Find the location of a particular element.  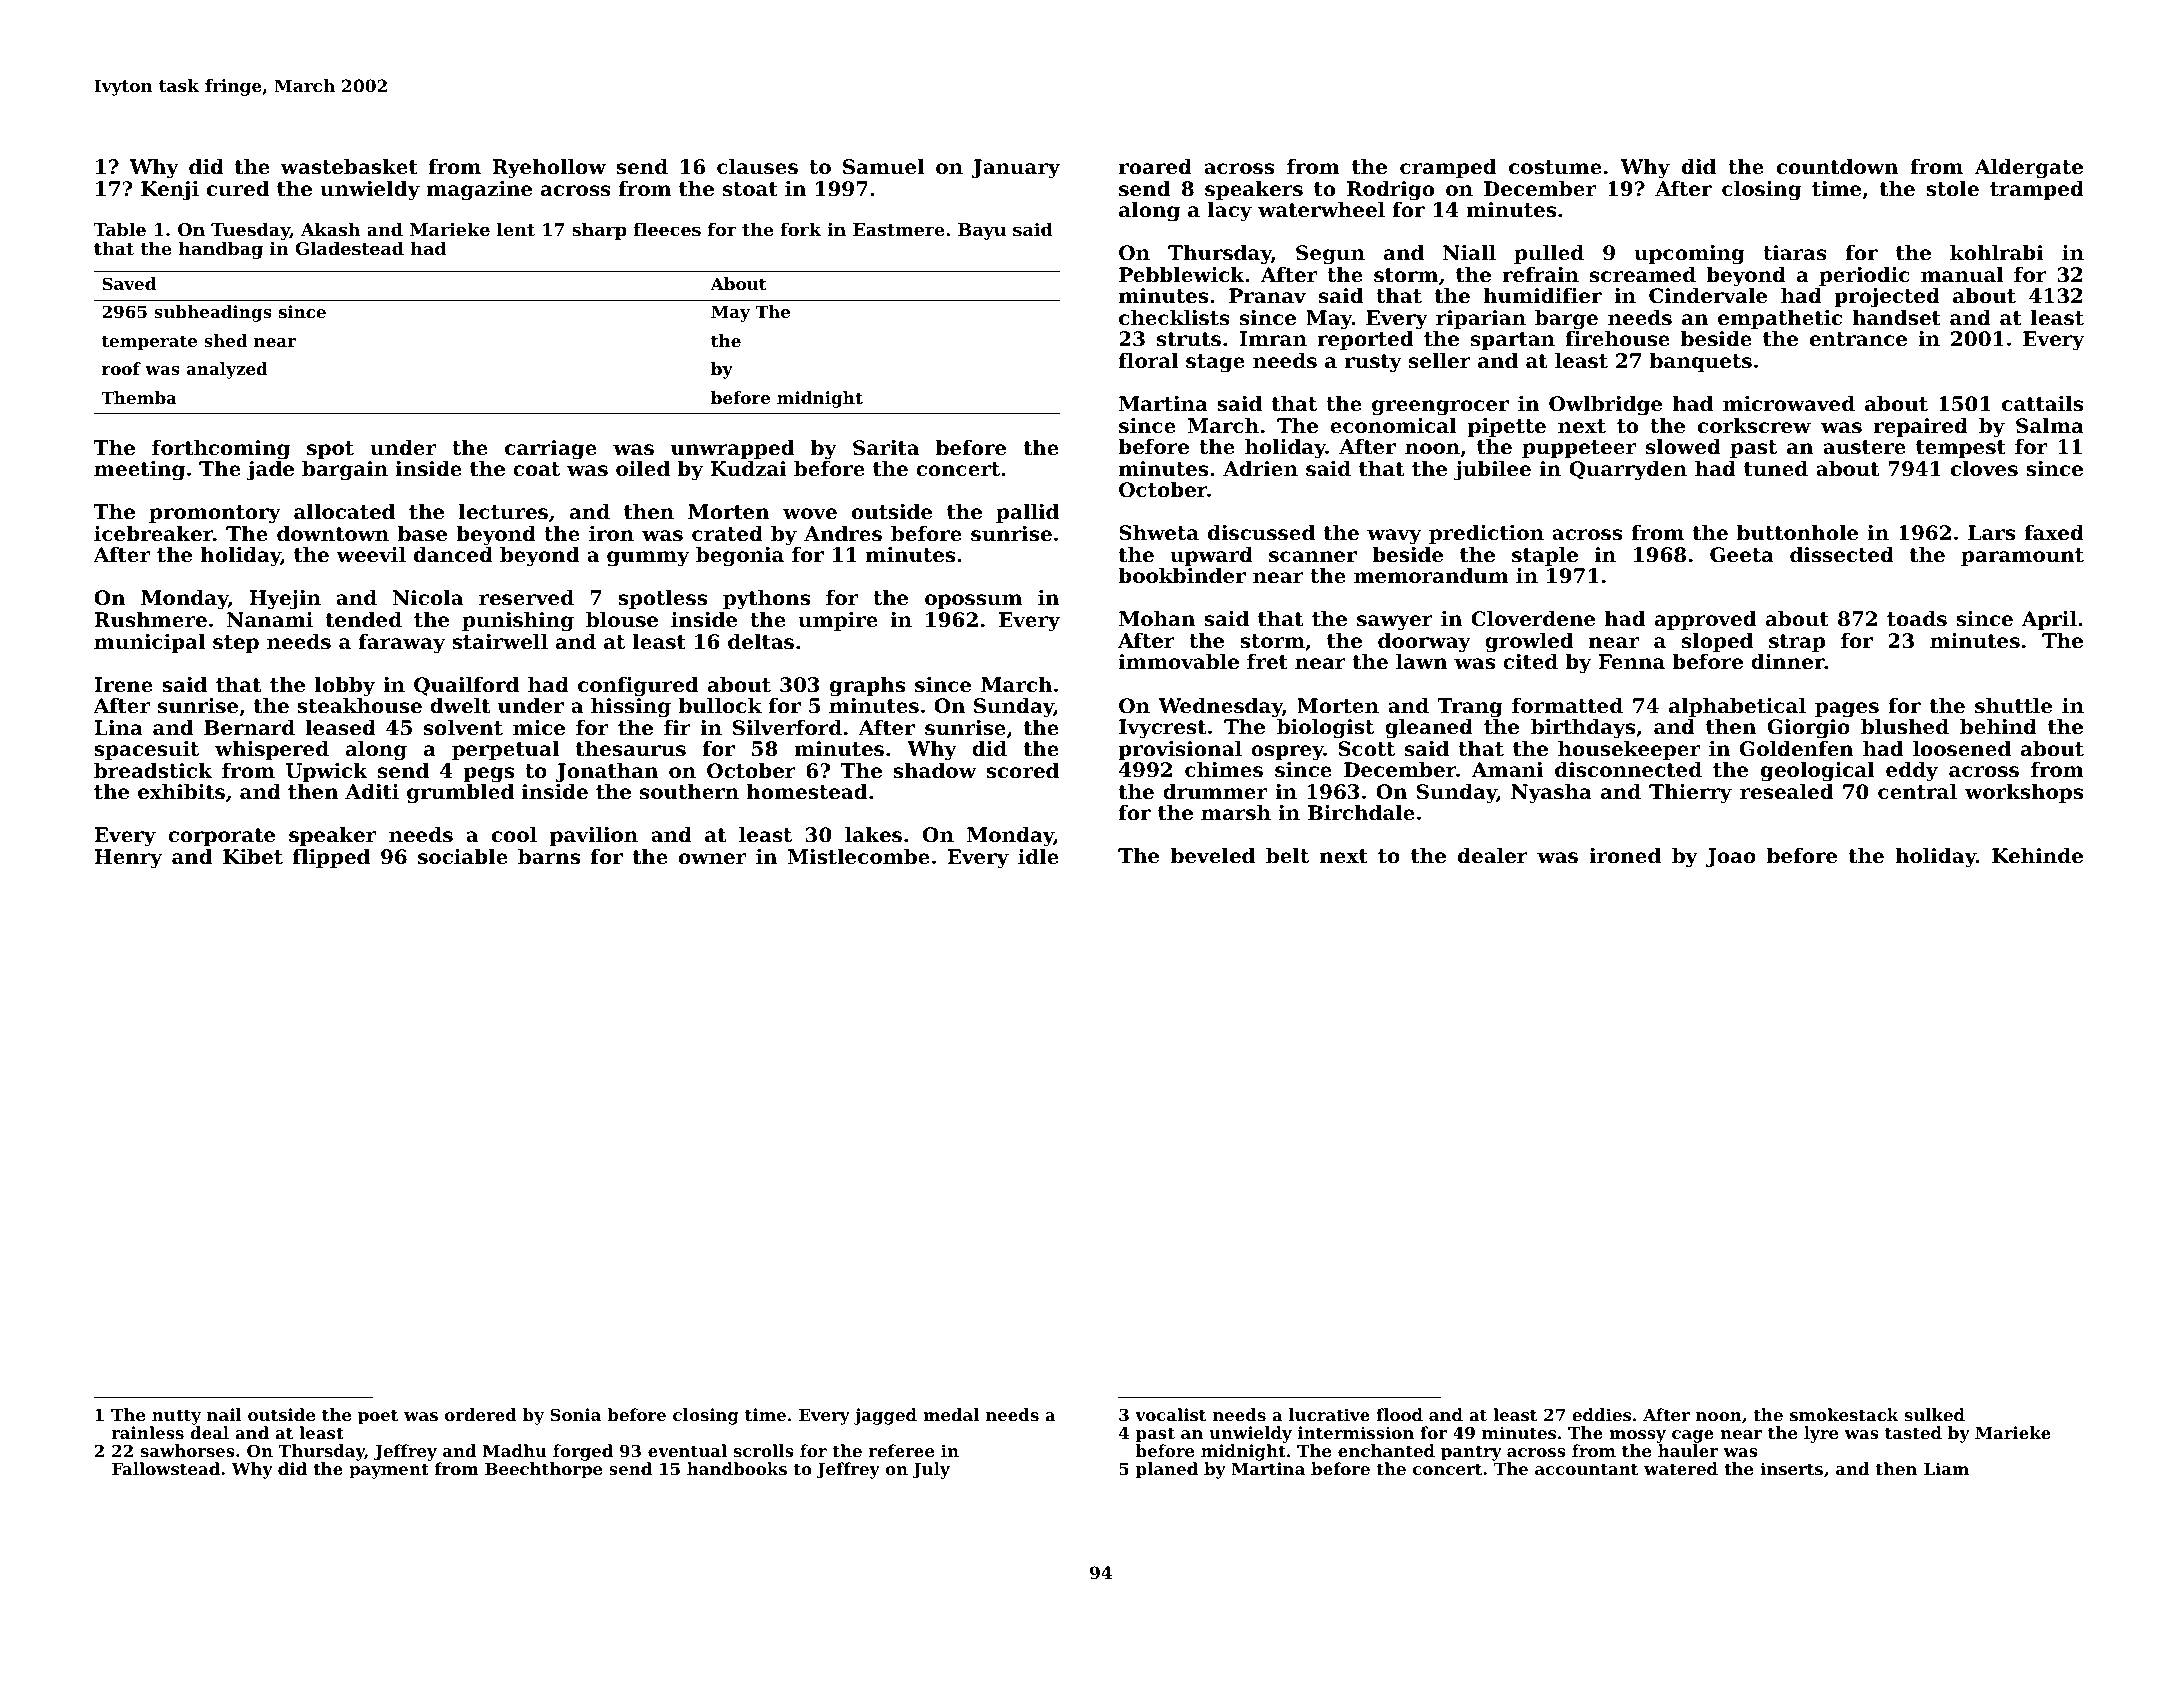

Aditi is located at coordinates (372, 792).
